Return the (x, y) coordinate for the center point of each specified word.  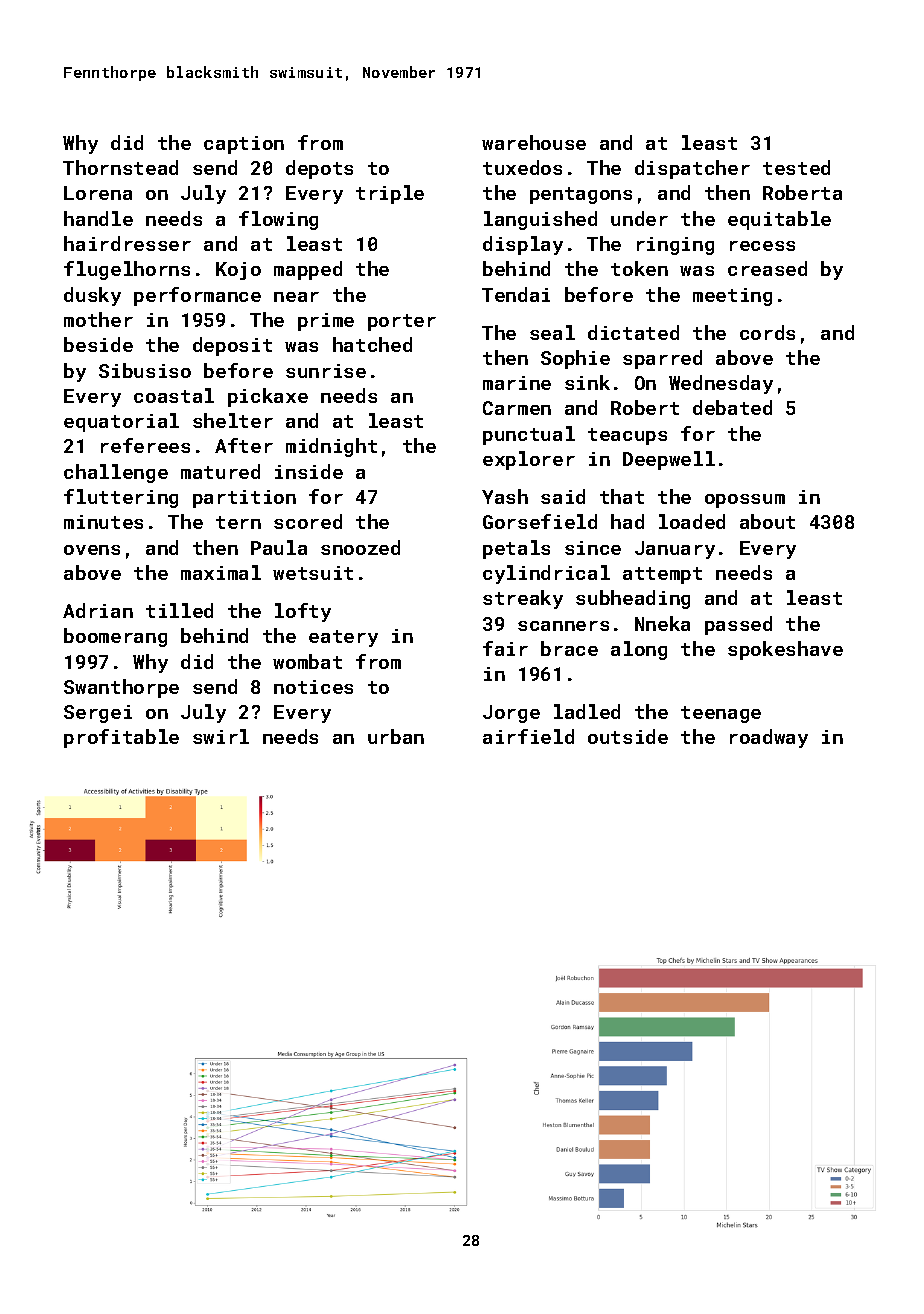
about (767, 521)
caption (244, 145)
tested (796, 167)
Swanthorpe (121, 688)
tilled (179, 610)
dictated (633, 332)
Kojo (238, 271)
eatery (343, 638)
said (563, 496)
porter (402, 322)
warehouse (534, 142)
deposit (232, 346)
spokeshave (785, 650)
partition (244, 499)
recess (762, 246)
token (639, 268)
